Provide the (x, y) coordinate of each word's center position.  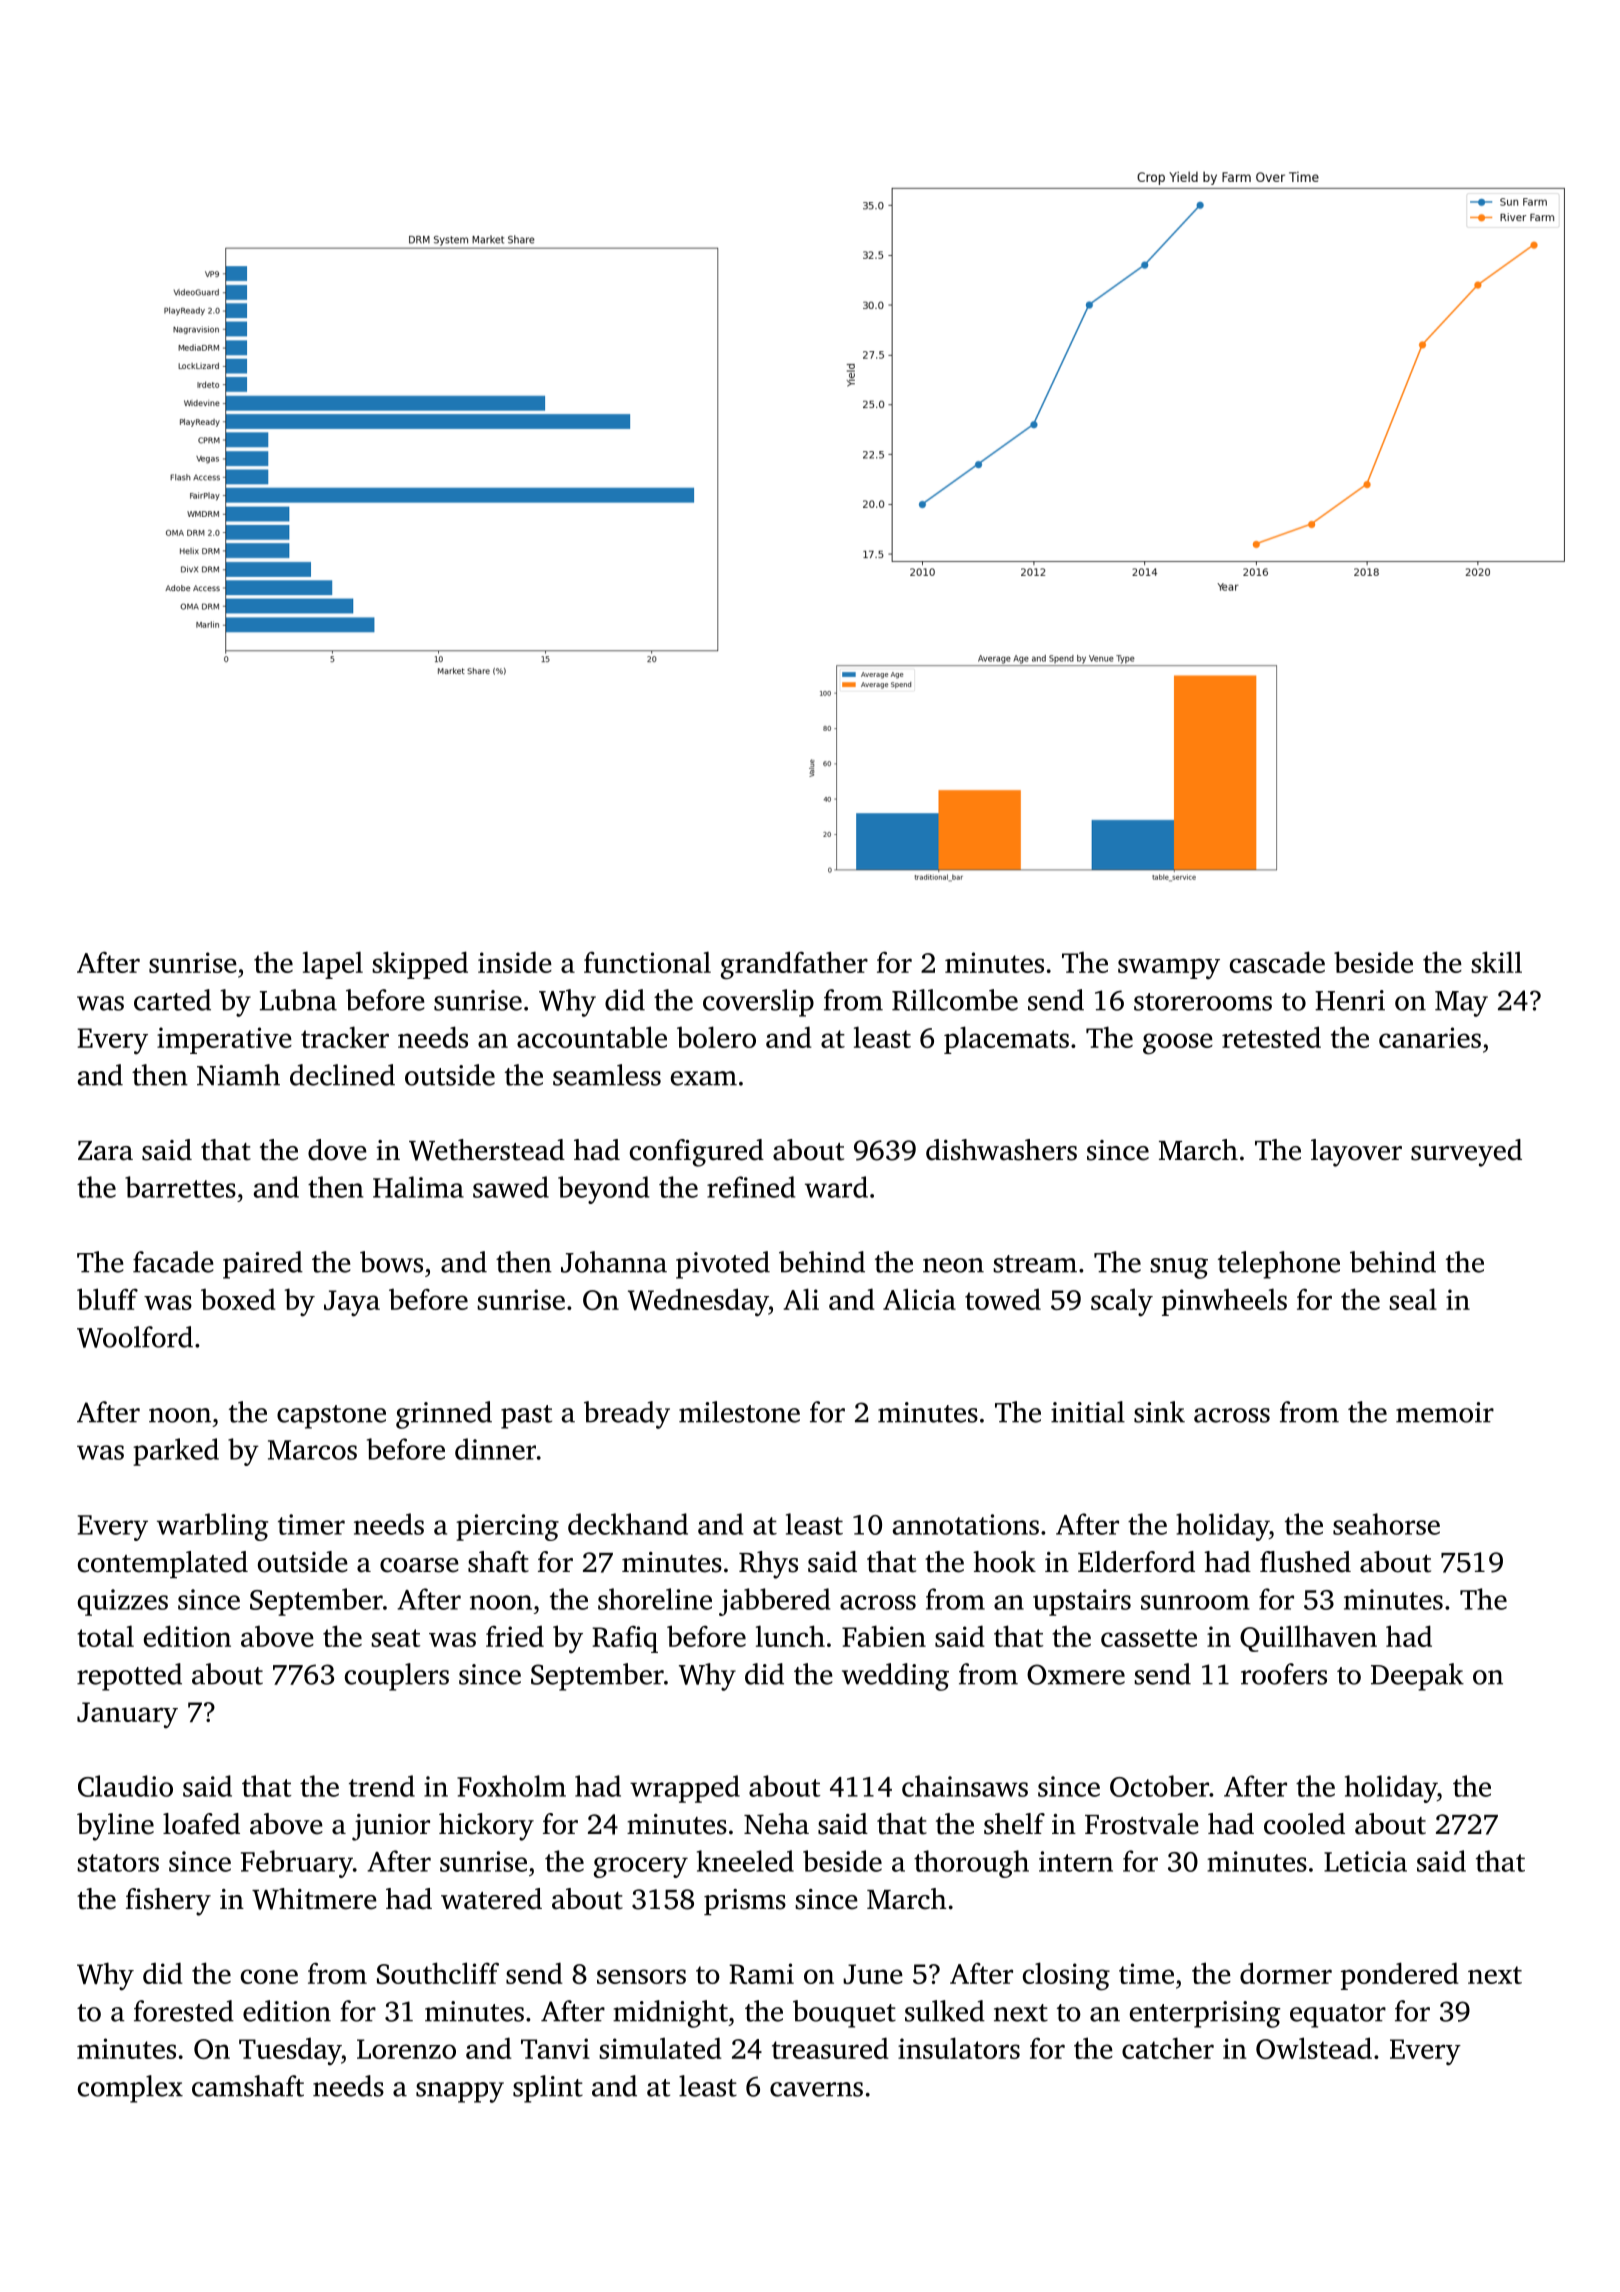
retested (1271, 1037)
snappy (460, 2092)
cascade (1277, 962)
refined (751, 1187)
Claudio (125, 1786)
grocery (641, 1867)
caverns (816, 2089)
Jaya (352, 1303)
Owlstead (1314, 2048)
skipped (420, 965)
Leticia (1365, 1861)
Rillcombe (955, 1000)
